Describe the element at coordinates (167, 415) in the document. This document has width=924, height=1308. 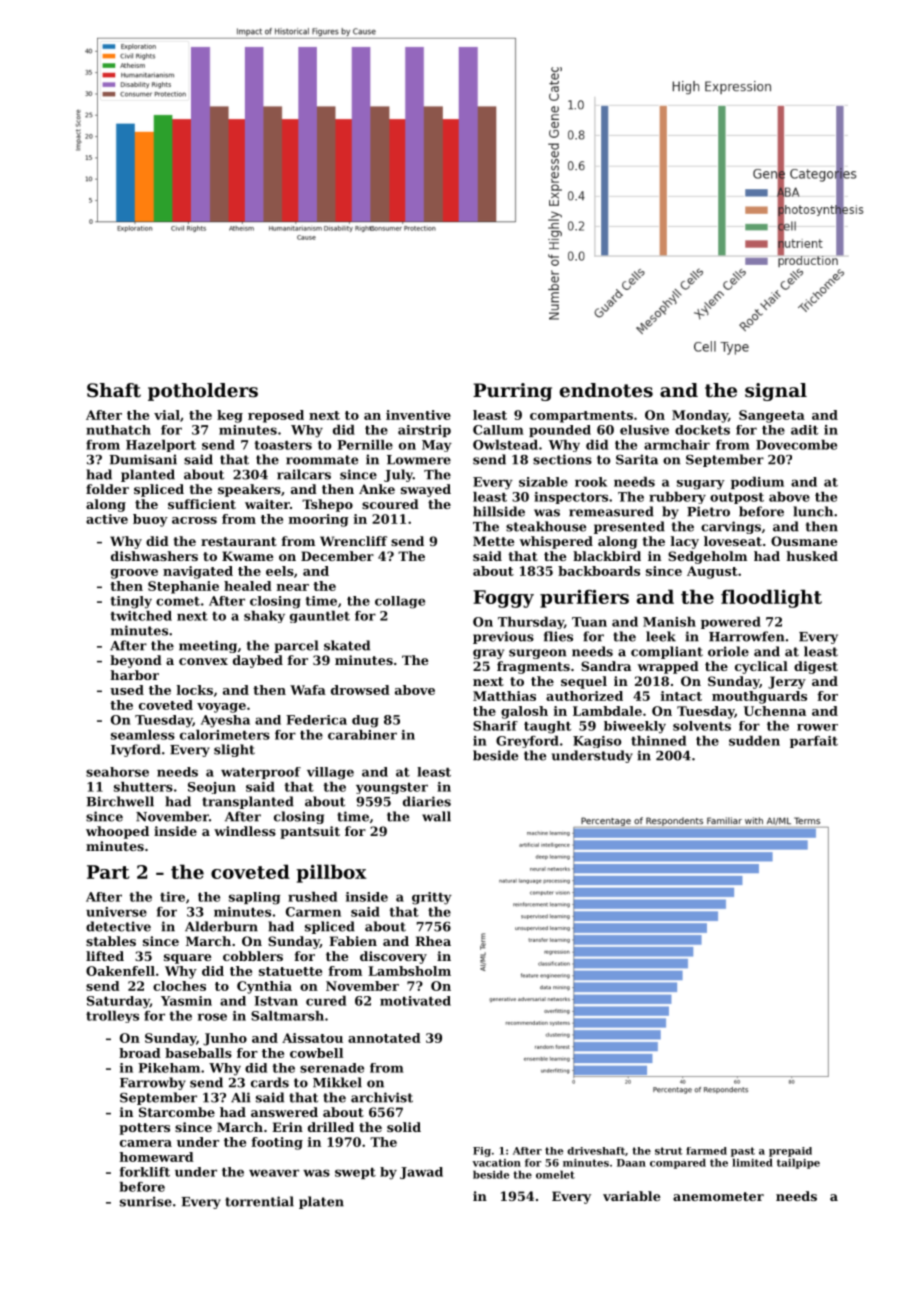
I see `vial` at that location.
